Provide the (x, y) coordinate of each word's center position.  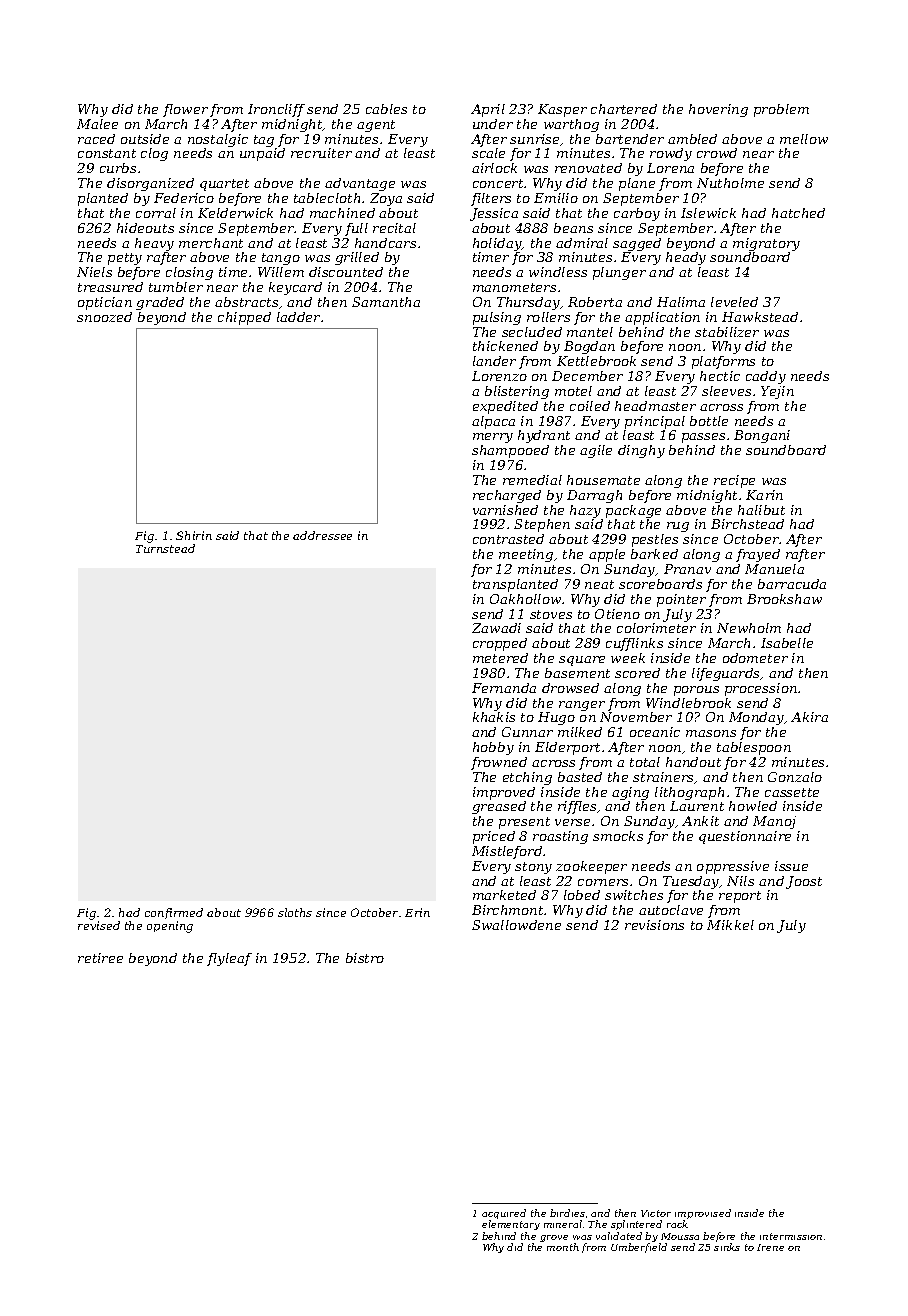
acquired (504, 1215)
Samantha (386, 302)
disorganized (150, 184)
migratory (766, 244)
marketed (504, 895)
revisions (654, 925)
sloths (295, 912)
